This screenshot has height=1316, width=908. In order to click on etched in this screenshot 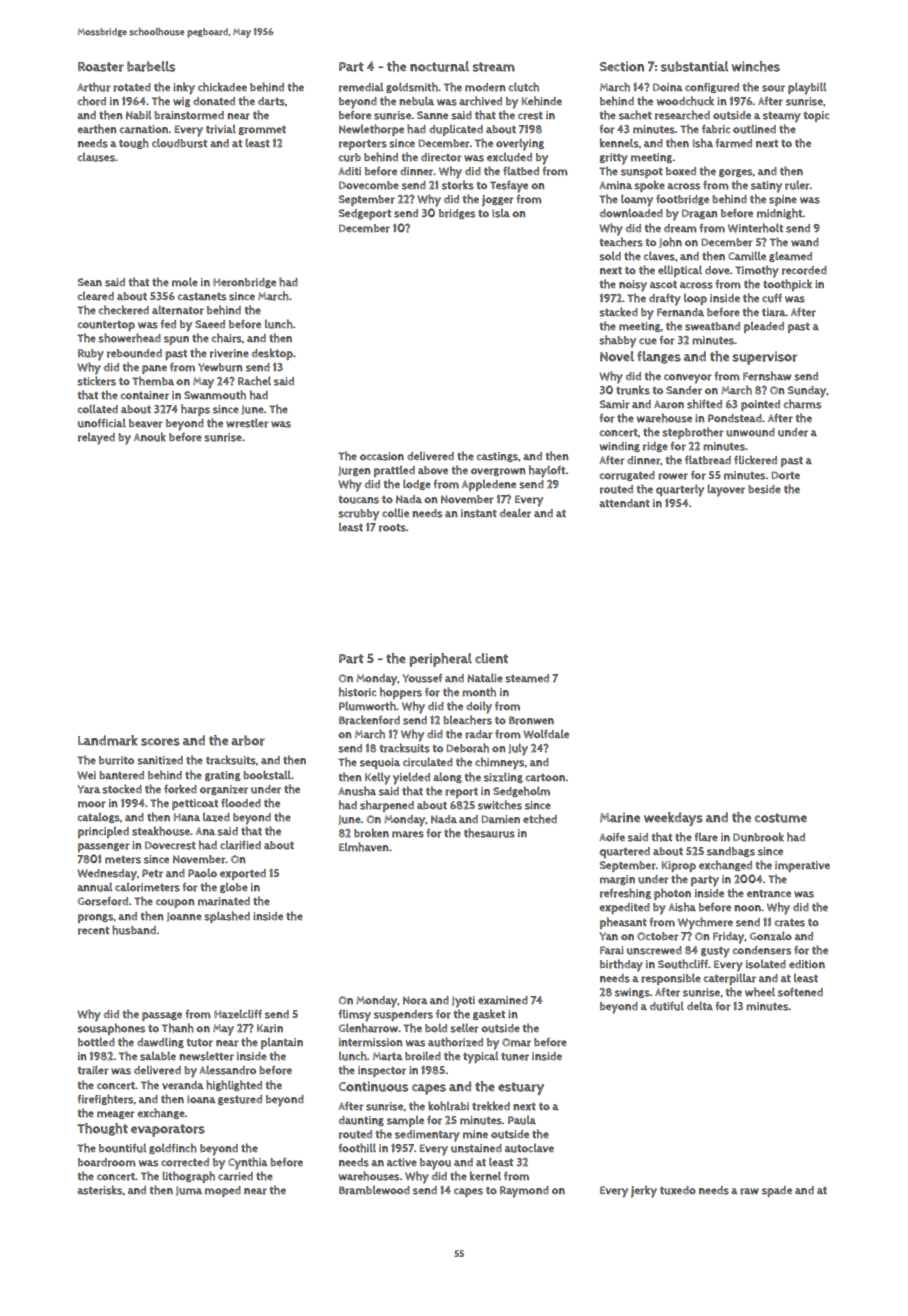, I will do `click(540, 819)`.
